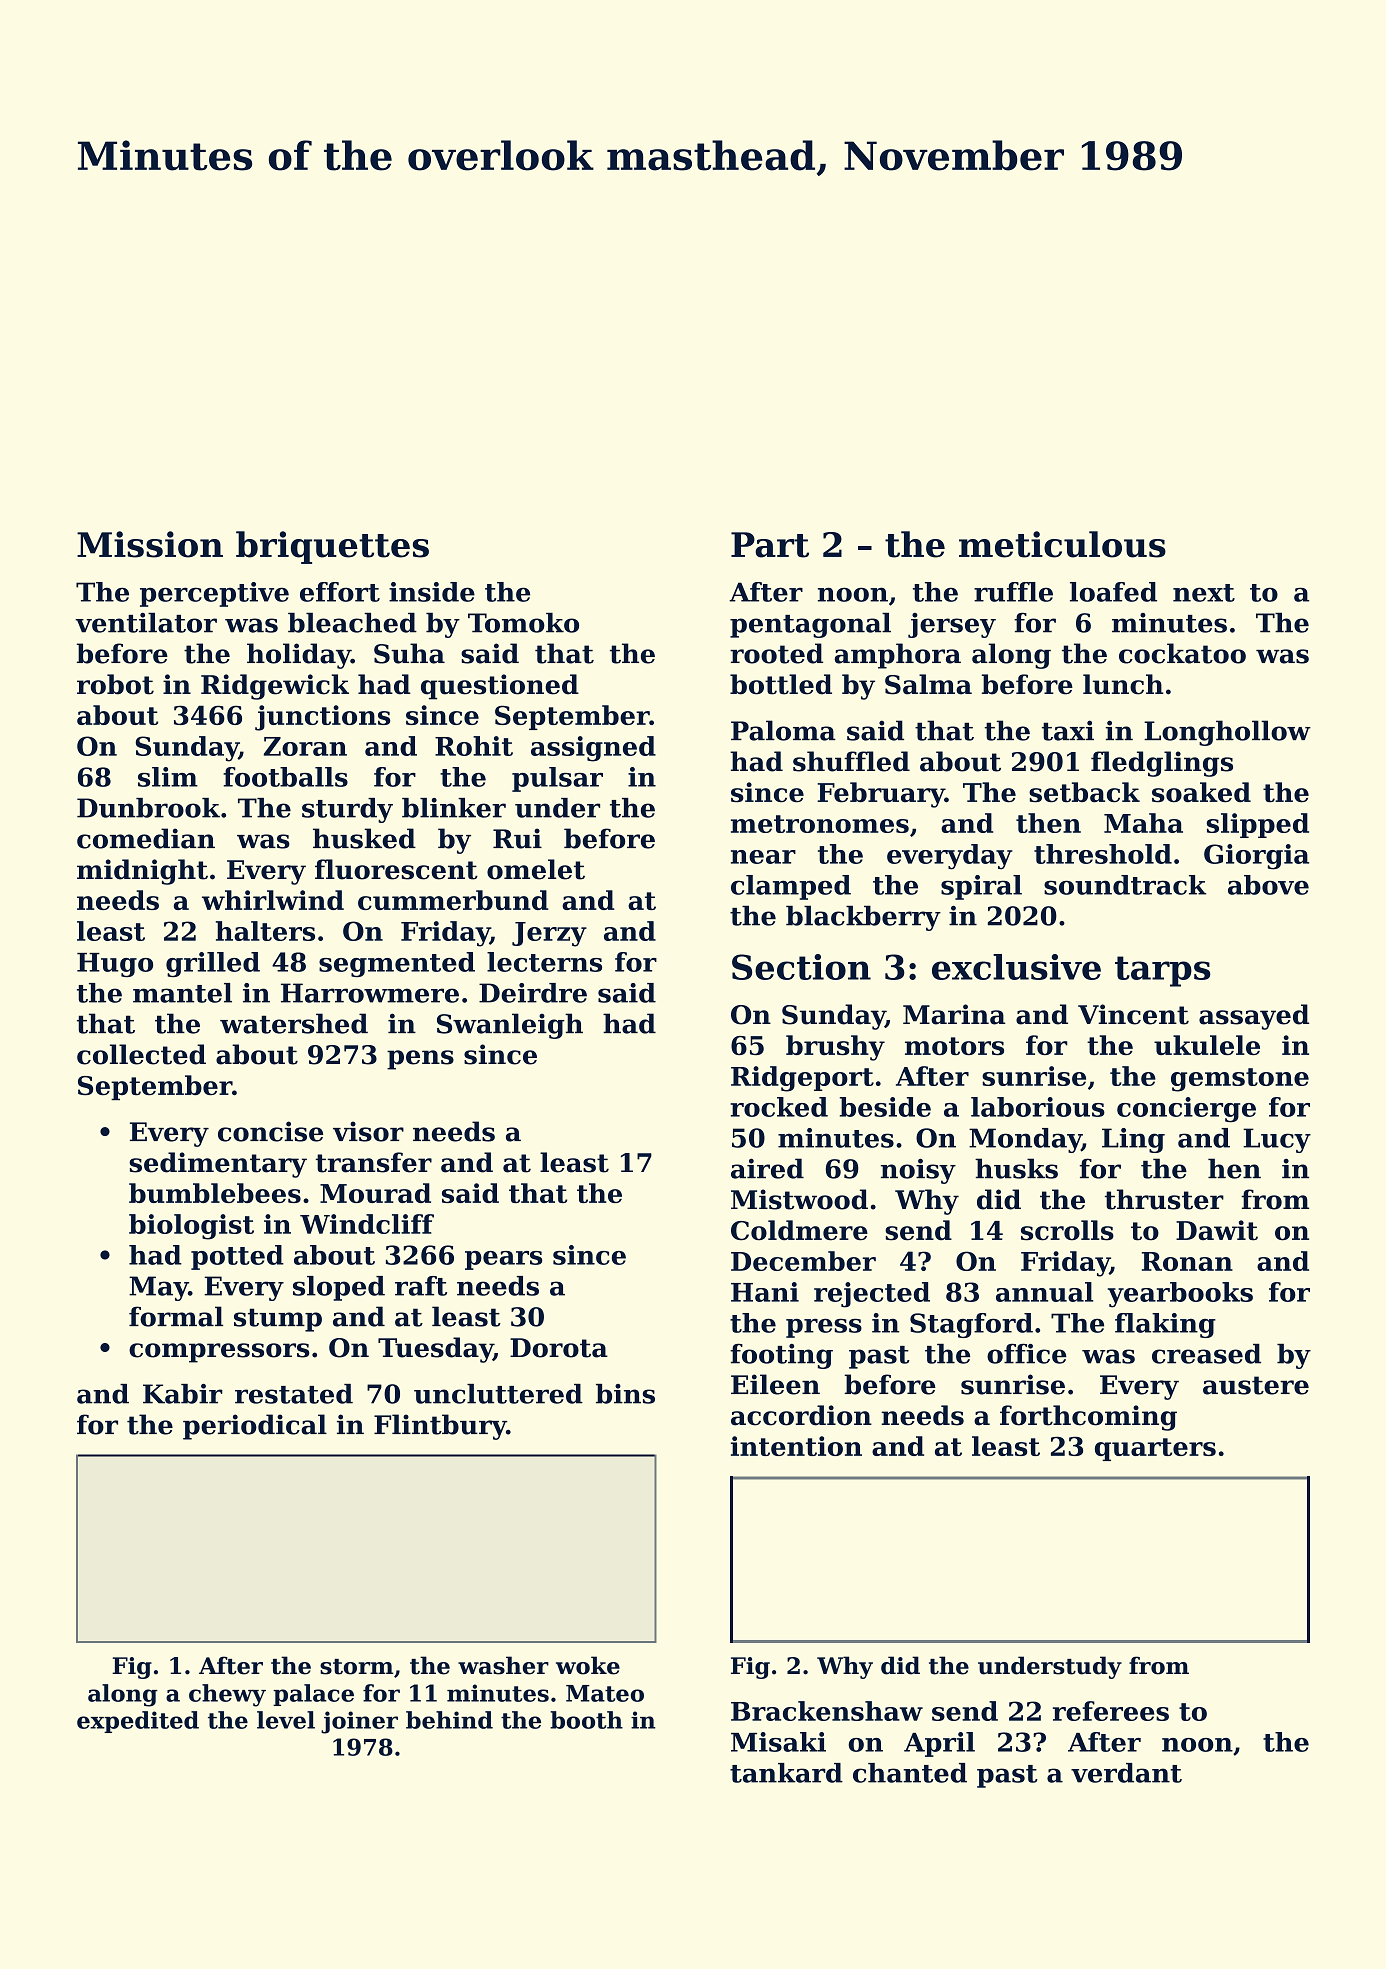 This screenshot has width=1386, height=1969. I want to click on chanted, so click(910, 1773).
